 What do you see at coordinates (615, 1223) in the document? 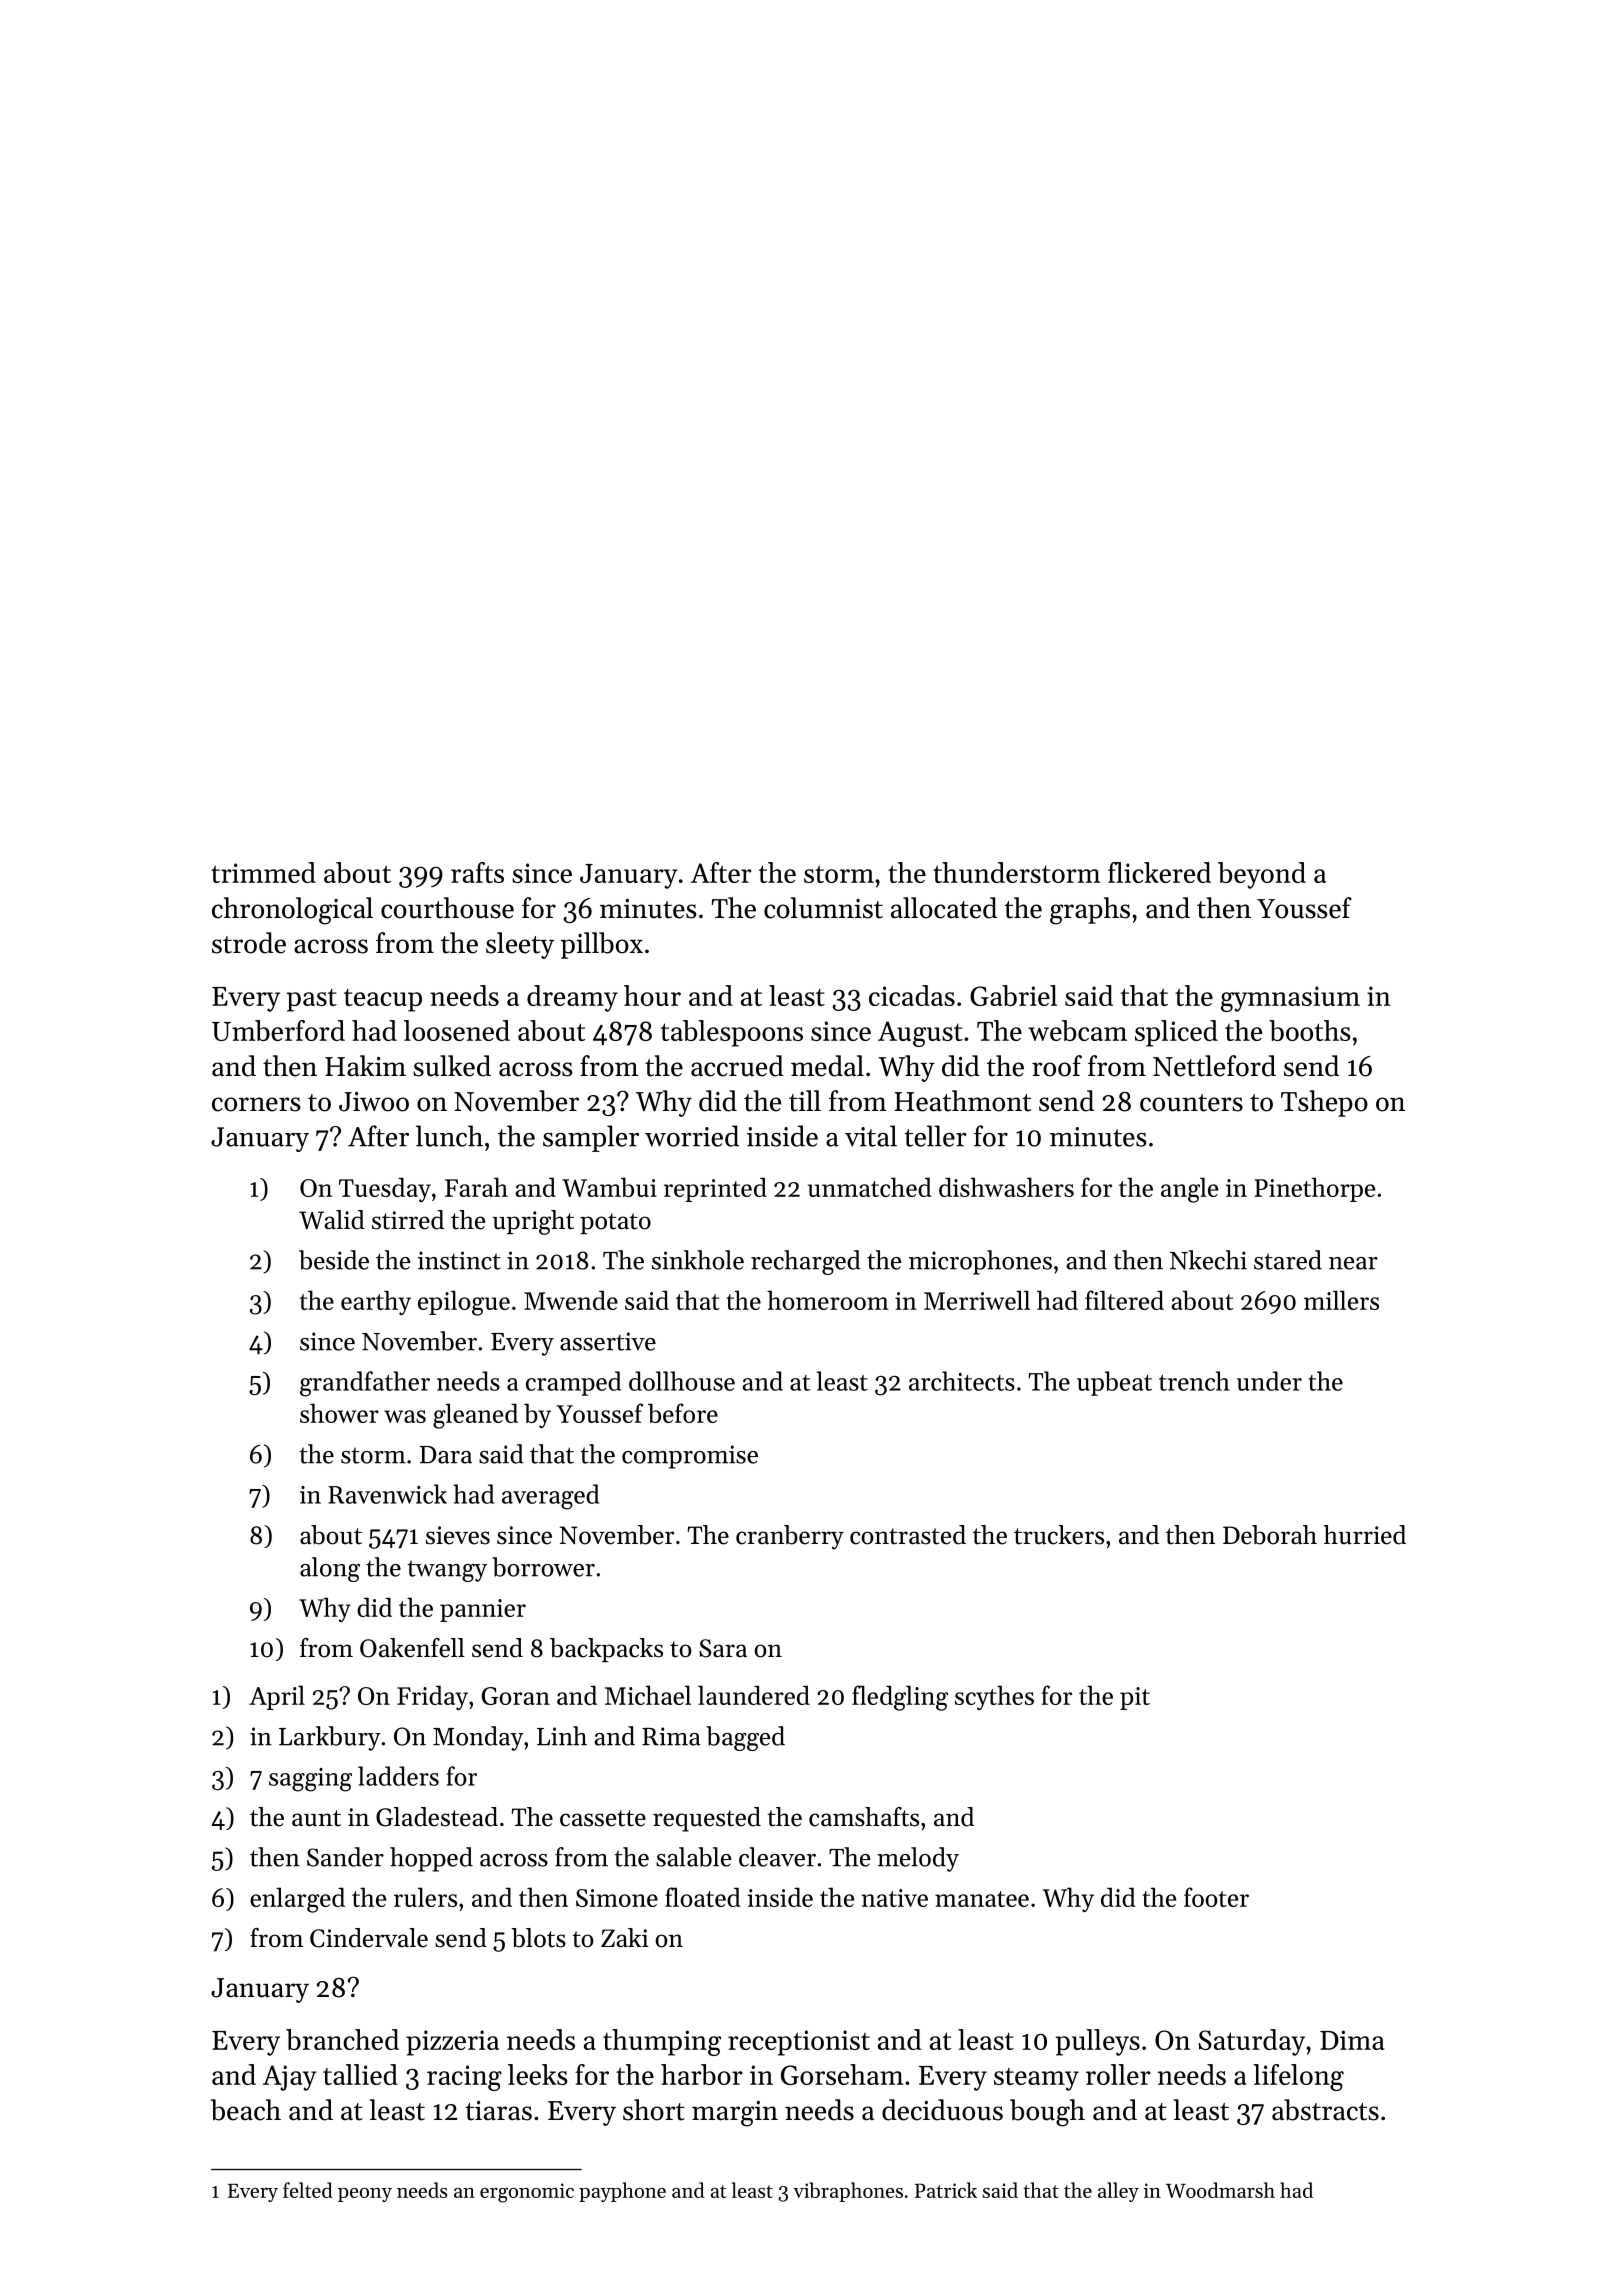
I see `potato` at bounding box center [615, 1223].
